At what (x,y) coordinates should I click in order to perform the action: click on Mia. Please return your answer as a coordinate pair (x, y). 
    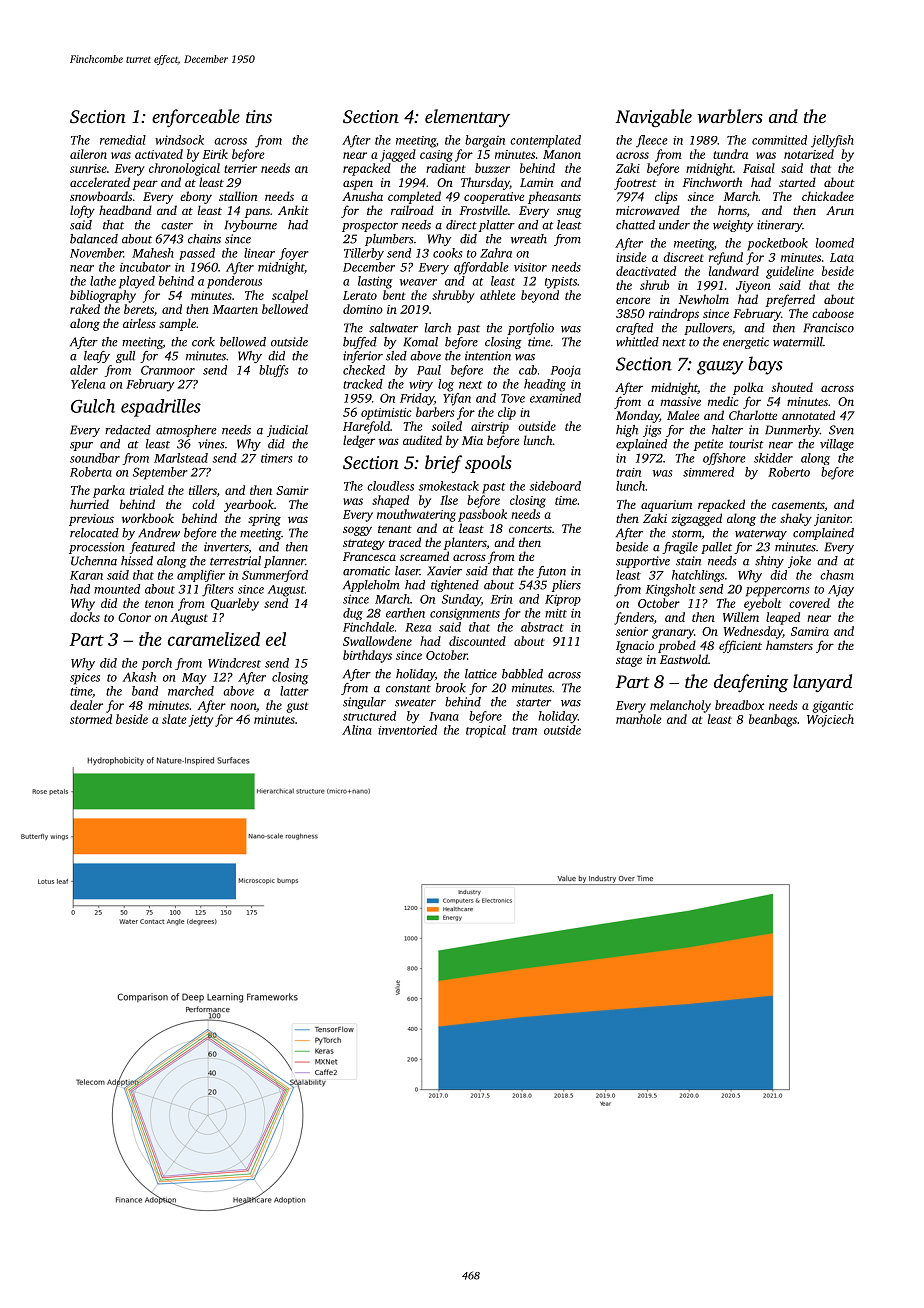
    Looking at the image, I should click on (472, 440).
